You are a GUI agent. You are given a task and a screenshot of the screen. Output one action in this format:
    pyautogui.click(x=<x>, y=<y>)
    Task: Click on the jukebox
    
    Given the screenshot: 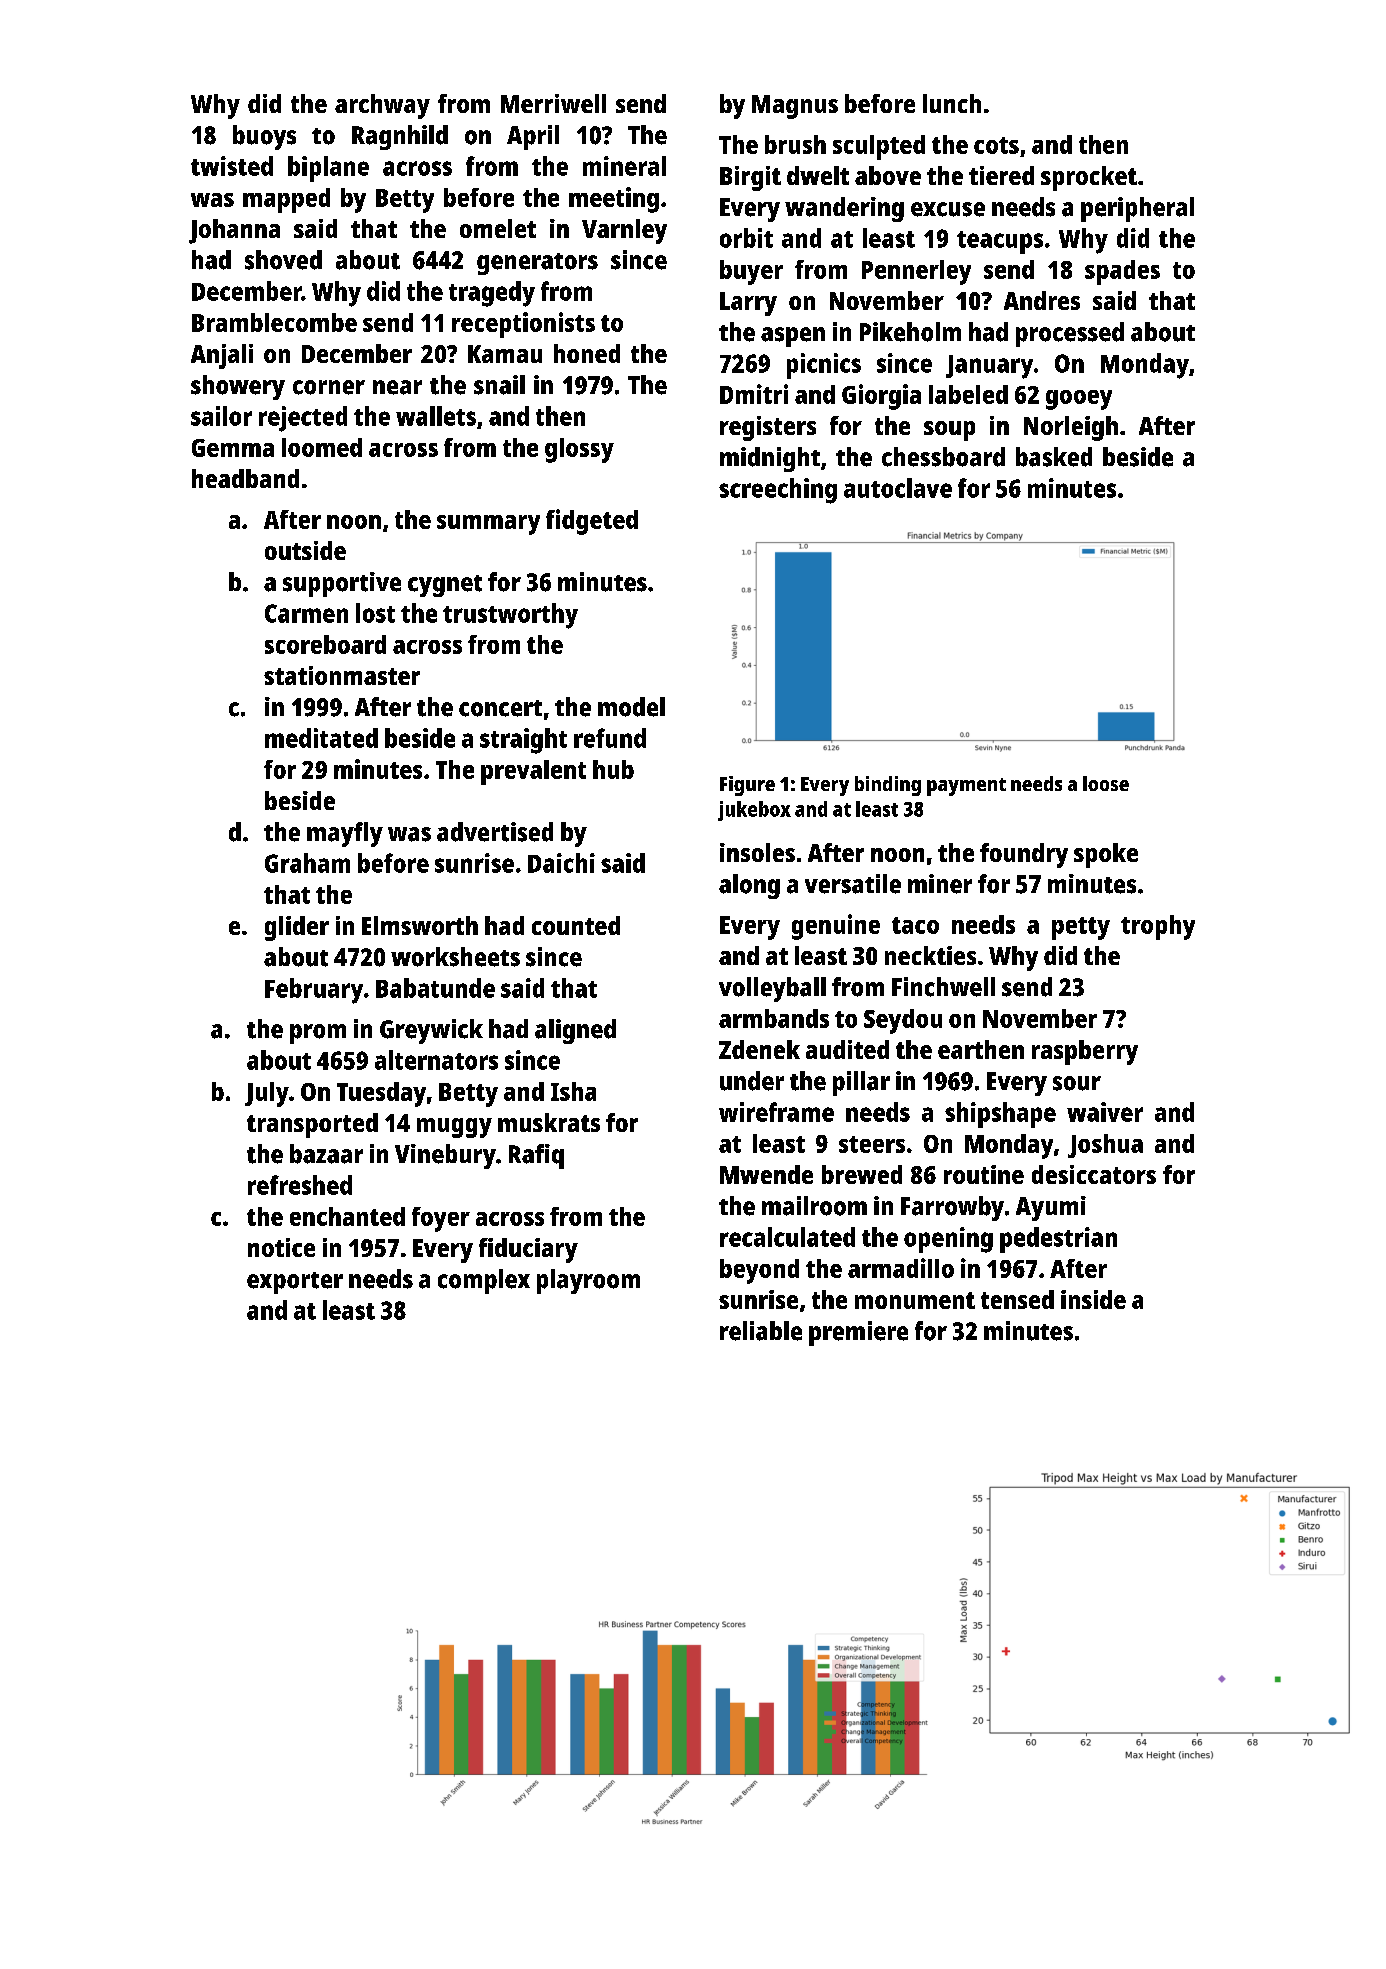 What is the action you would take?
    pyautogui.click(x=754, y=811)
